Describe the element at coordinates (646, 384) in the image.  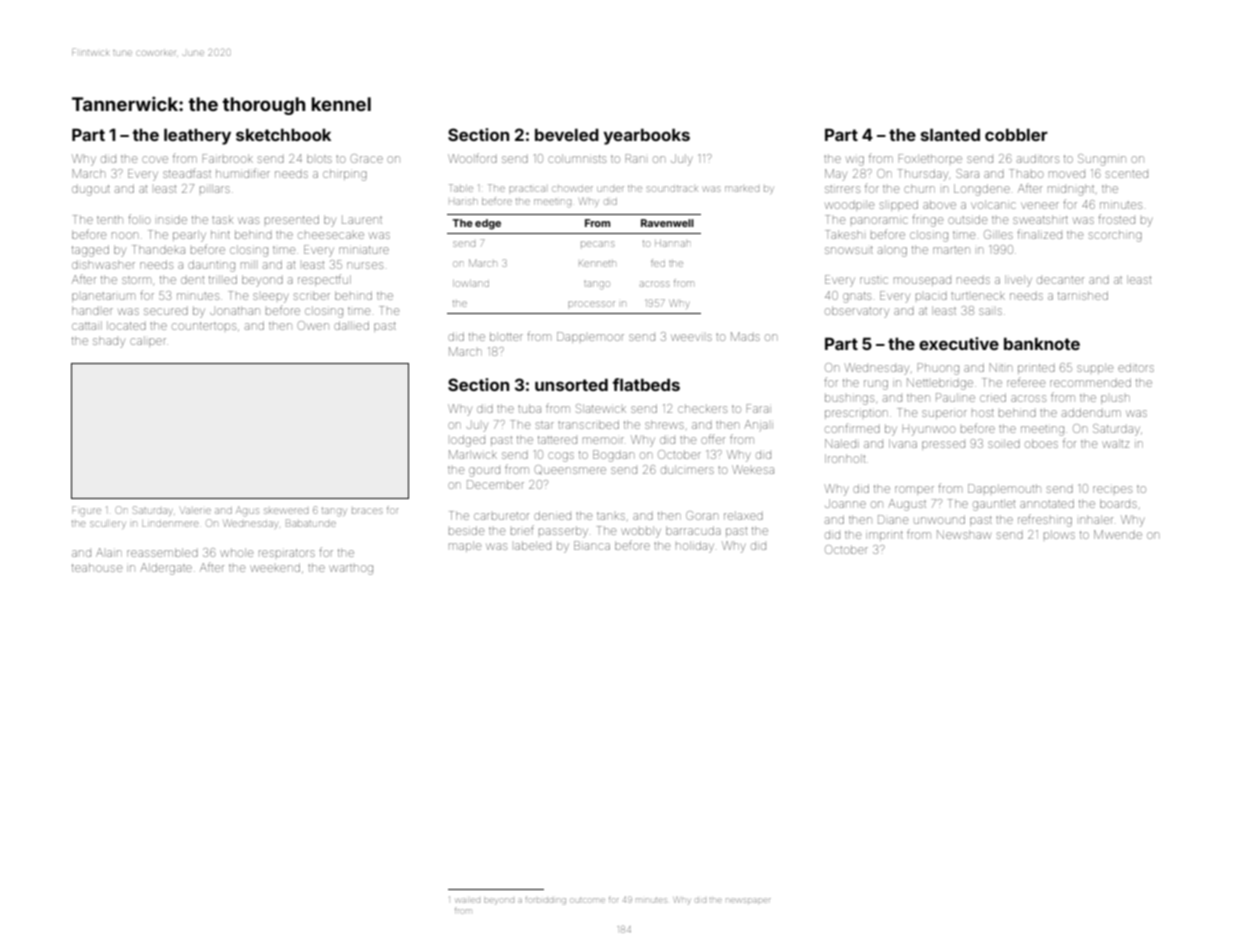
I see `flatbeds` at that location.
